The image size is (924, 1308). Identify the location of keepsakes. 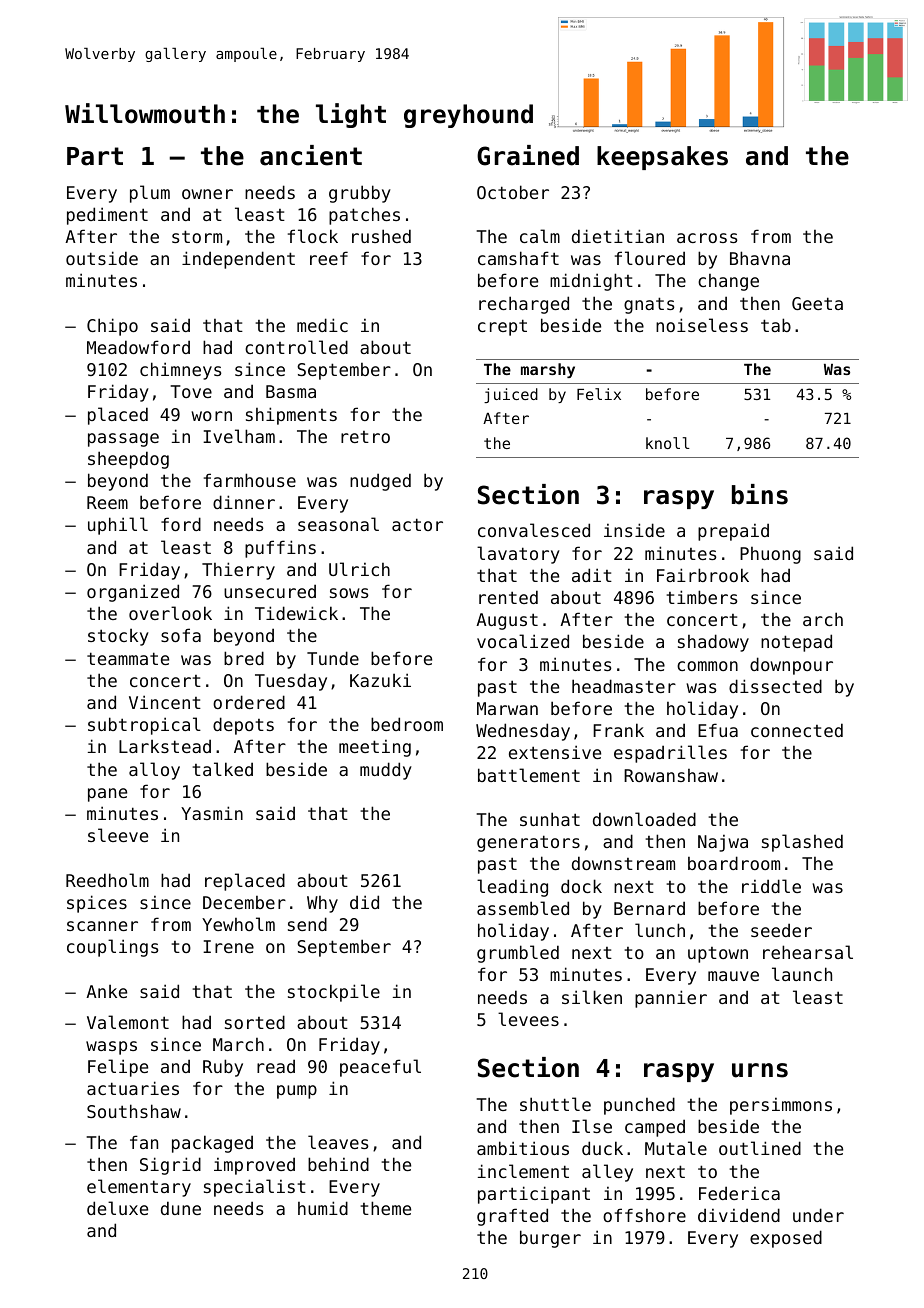
(662, 158).
